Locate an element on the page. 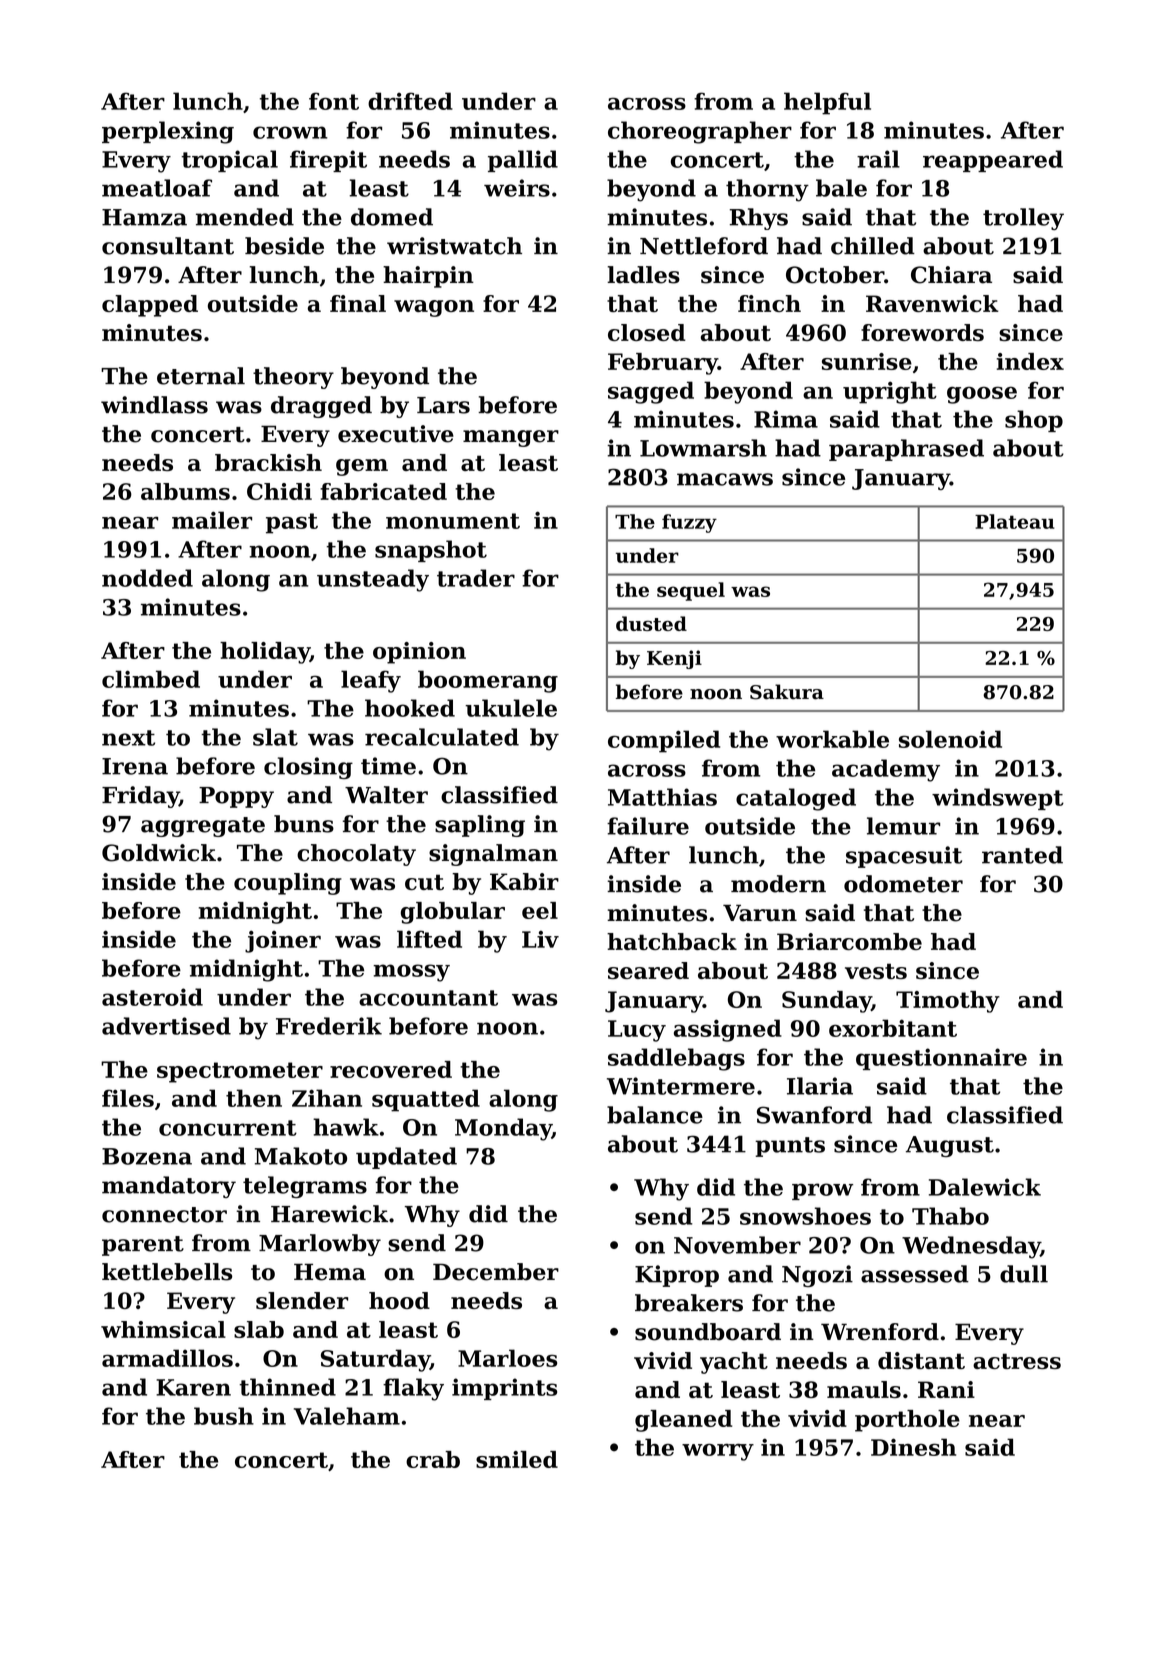 The image size is (1165, 1654). Plateau is located at coordinates (1014, 521).
